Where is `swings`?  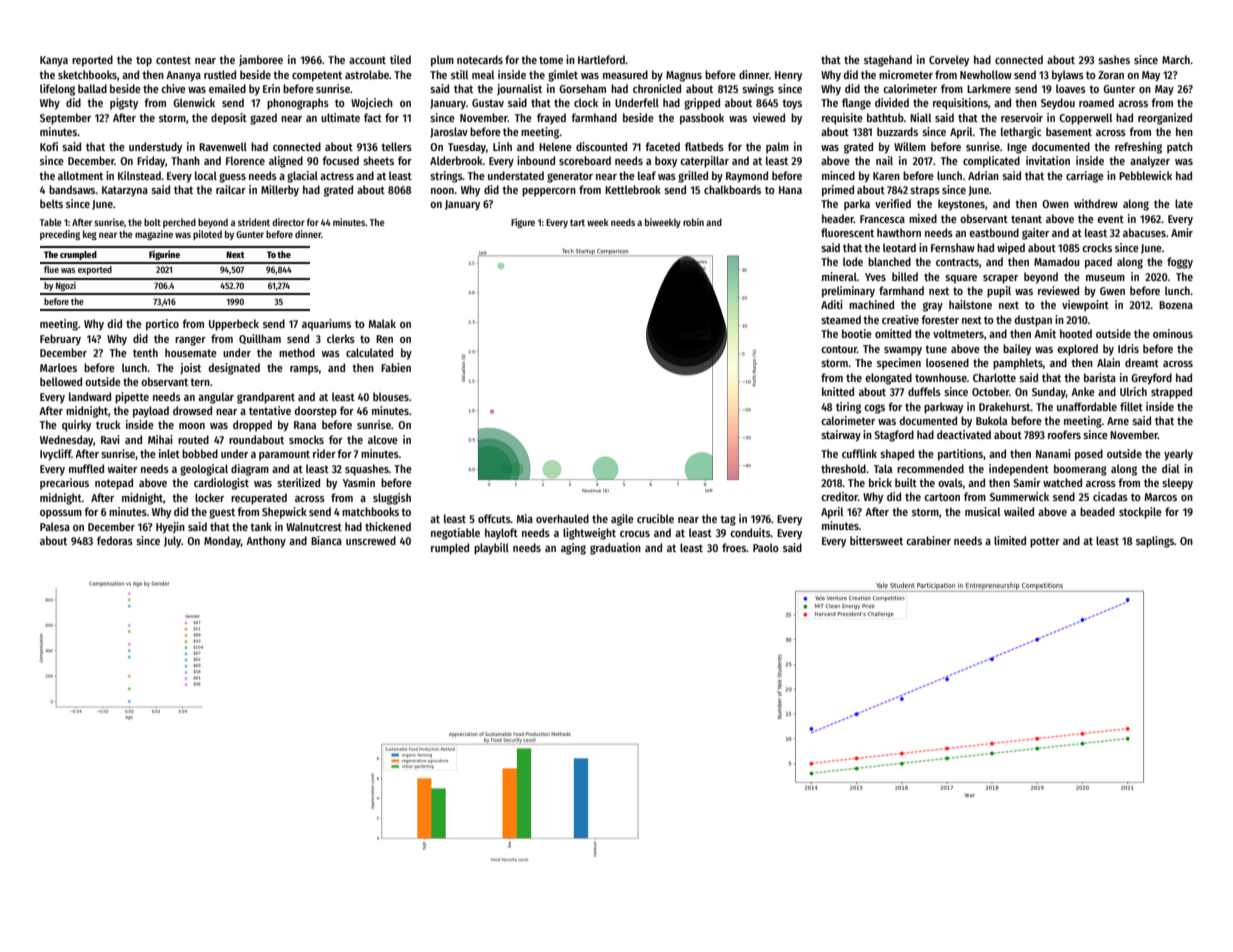
swings is located at coordinates (758, 90).
